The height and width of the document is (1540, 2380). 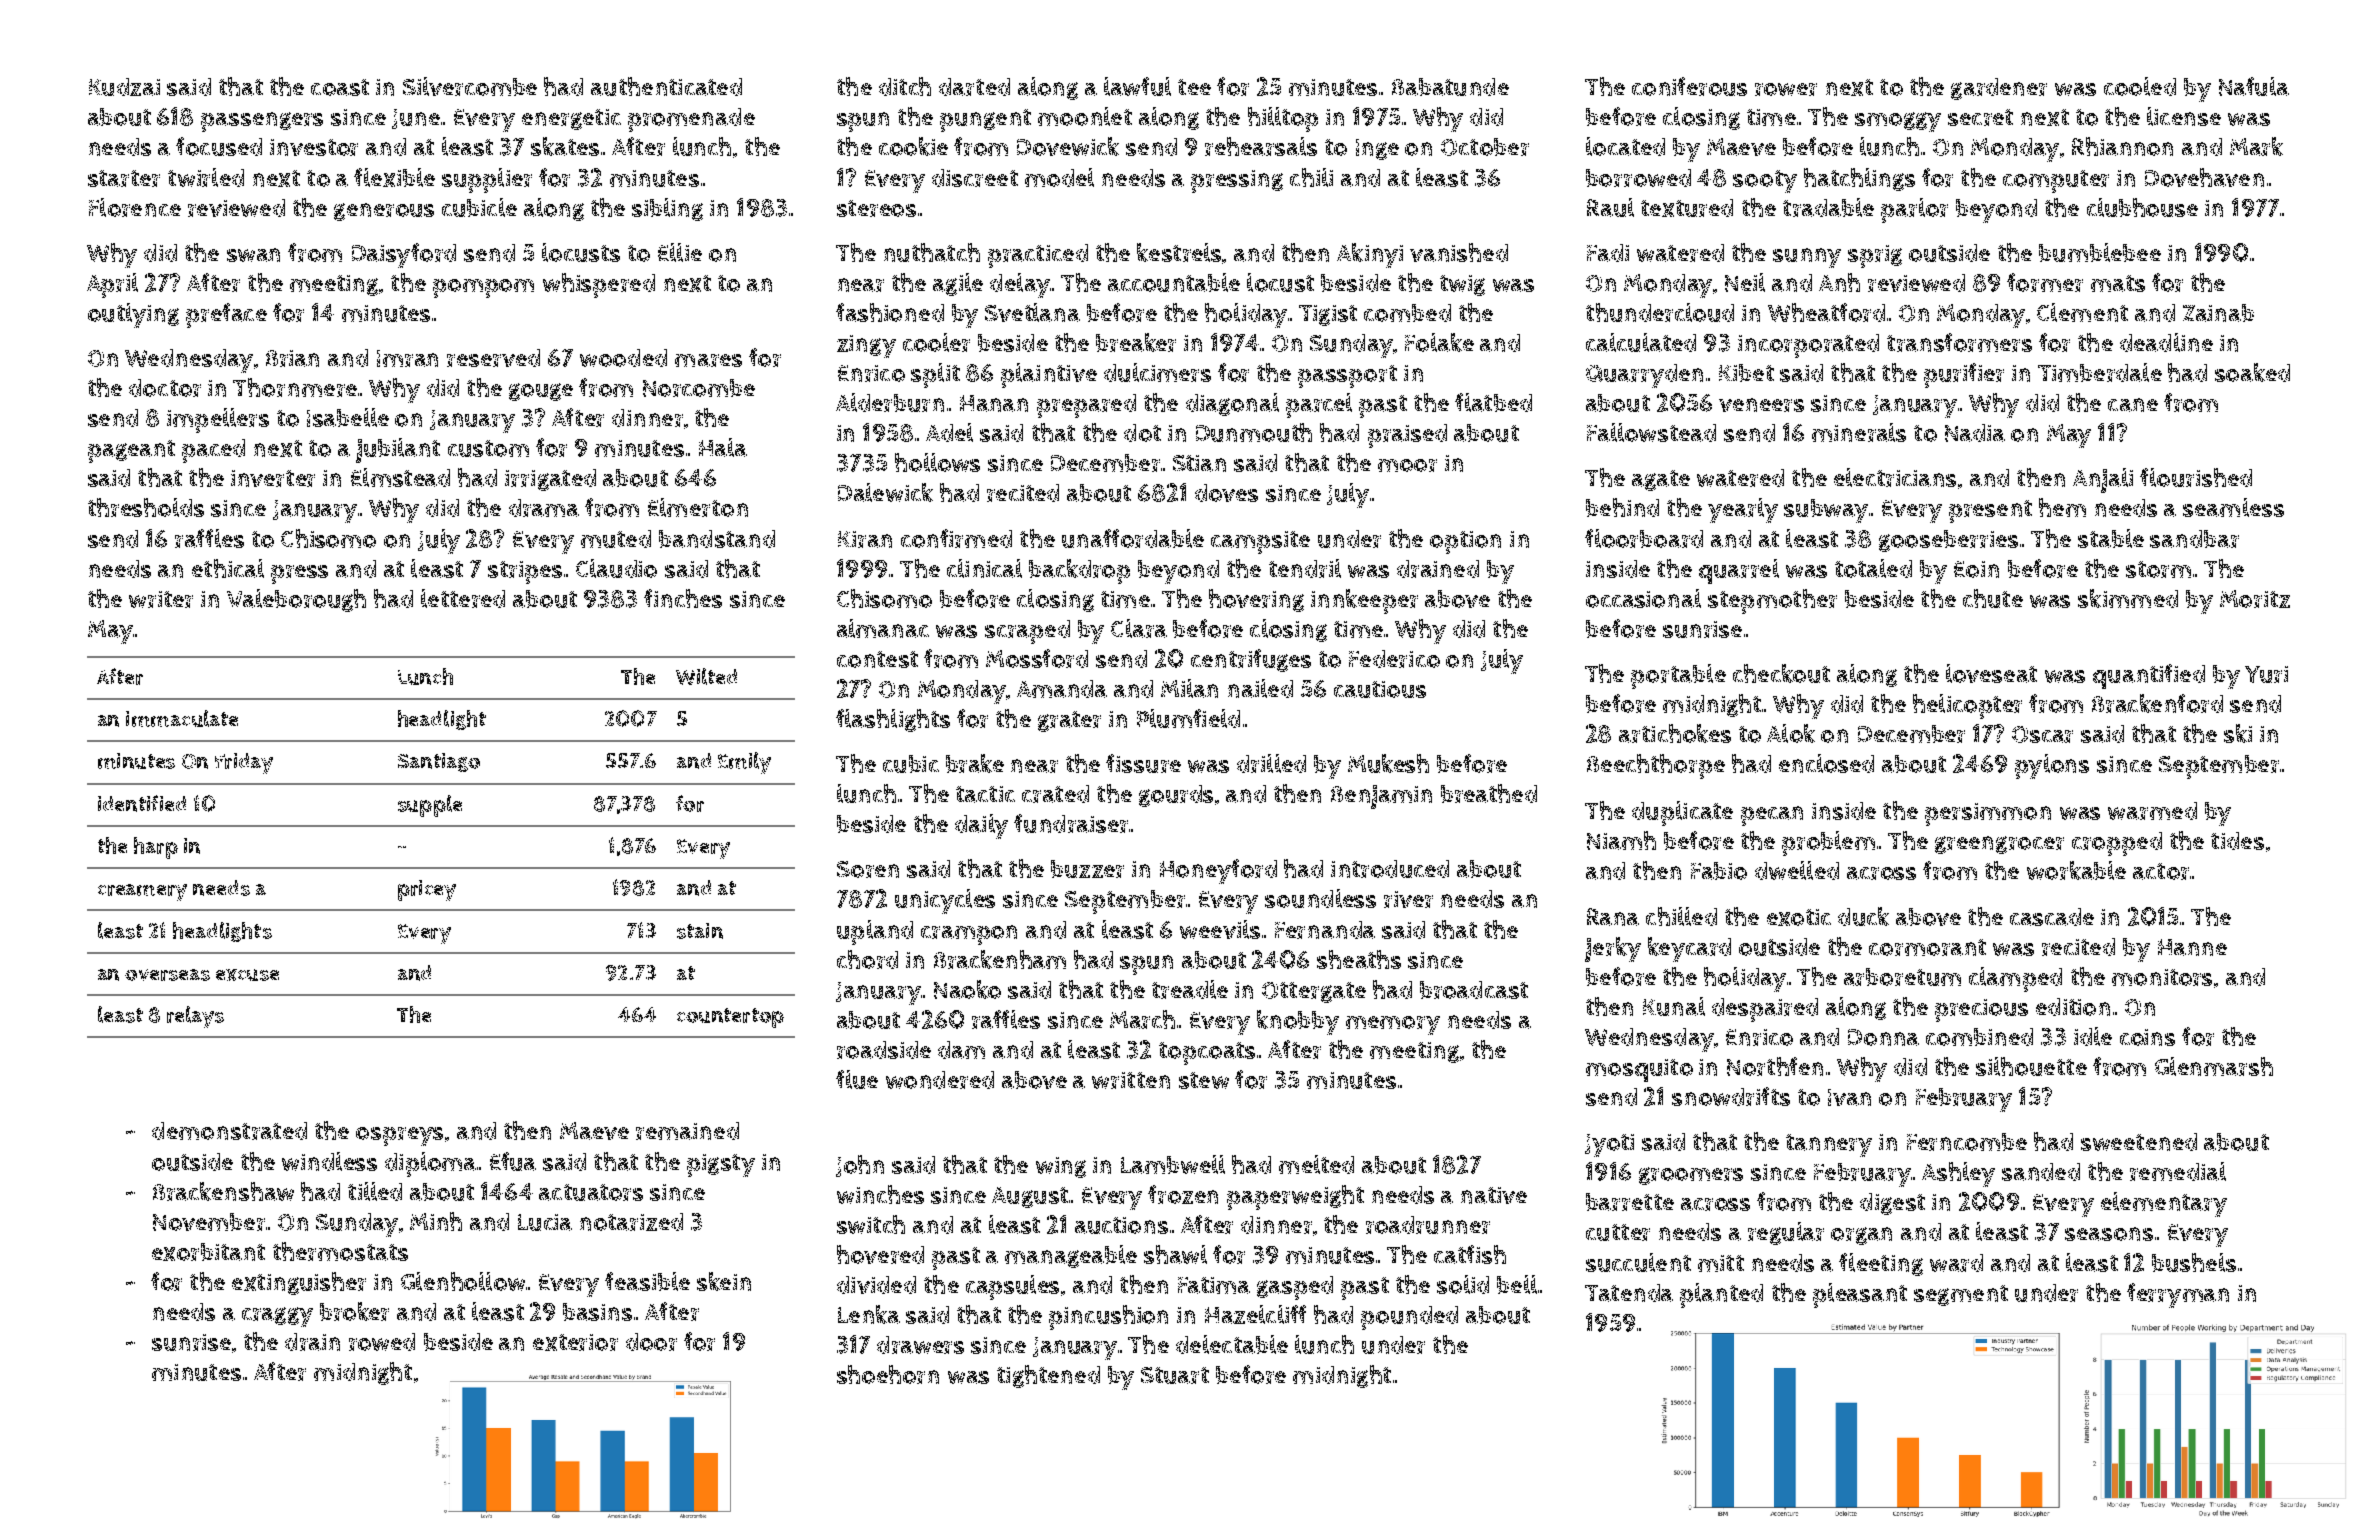 I want to click on ditch, so click(x=905, y=86).
